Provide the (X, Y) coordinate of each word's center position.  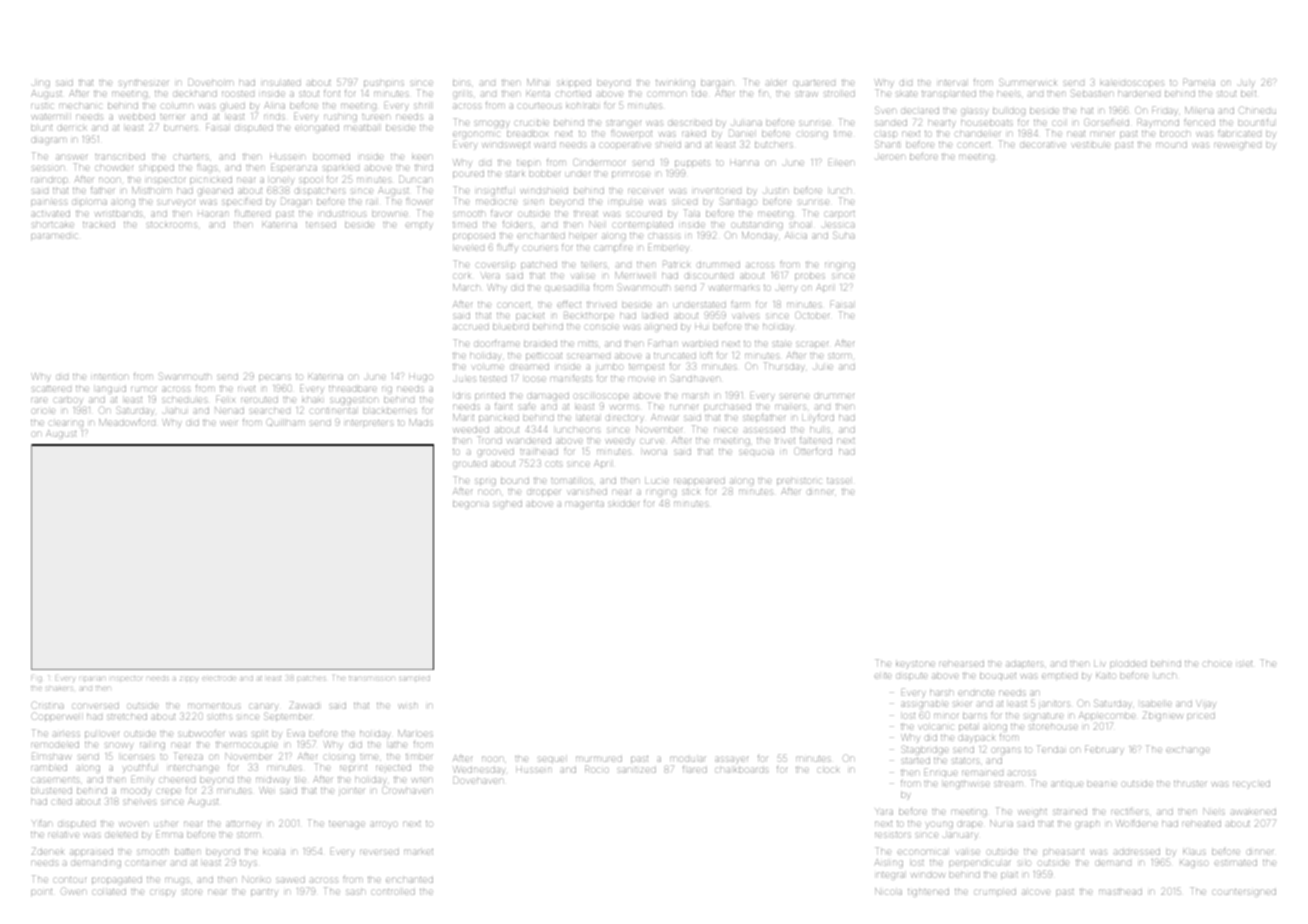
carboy (68, 401)
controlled (393, 892)
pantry (264, 893)
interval (952, 83)
